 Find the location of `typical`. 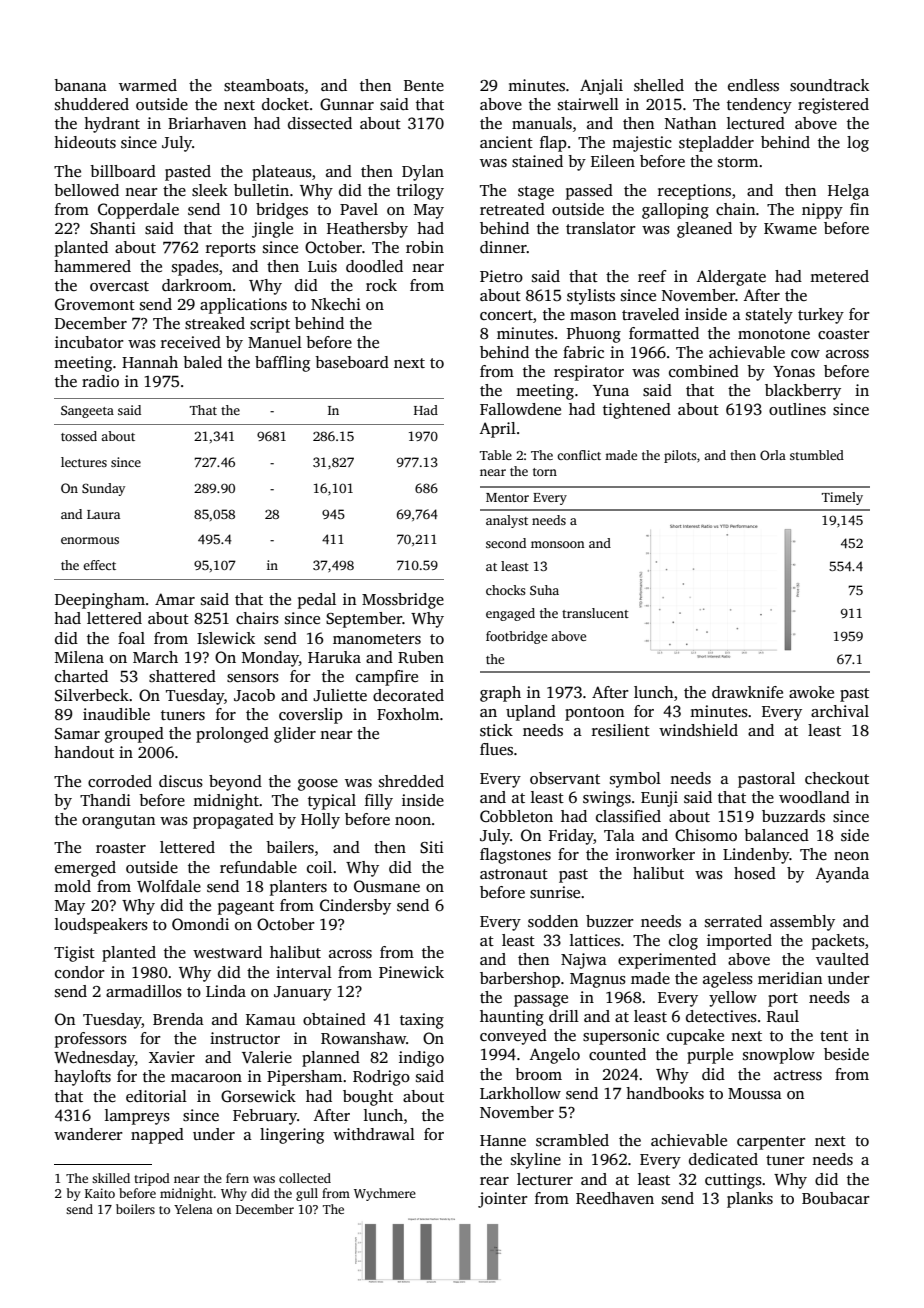

typical is located at coordinates (332, 802).
